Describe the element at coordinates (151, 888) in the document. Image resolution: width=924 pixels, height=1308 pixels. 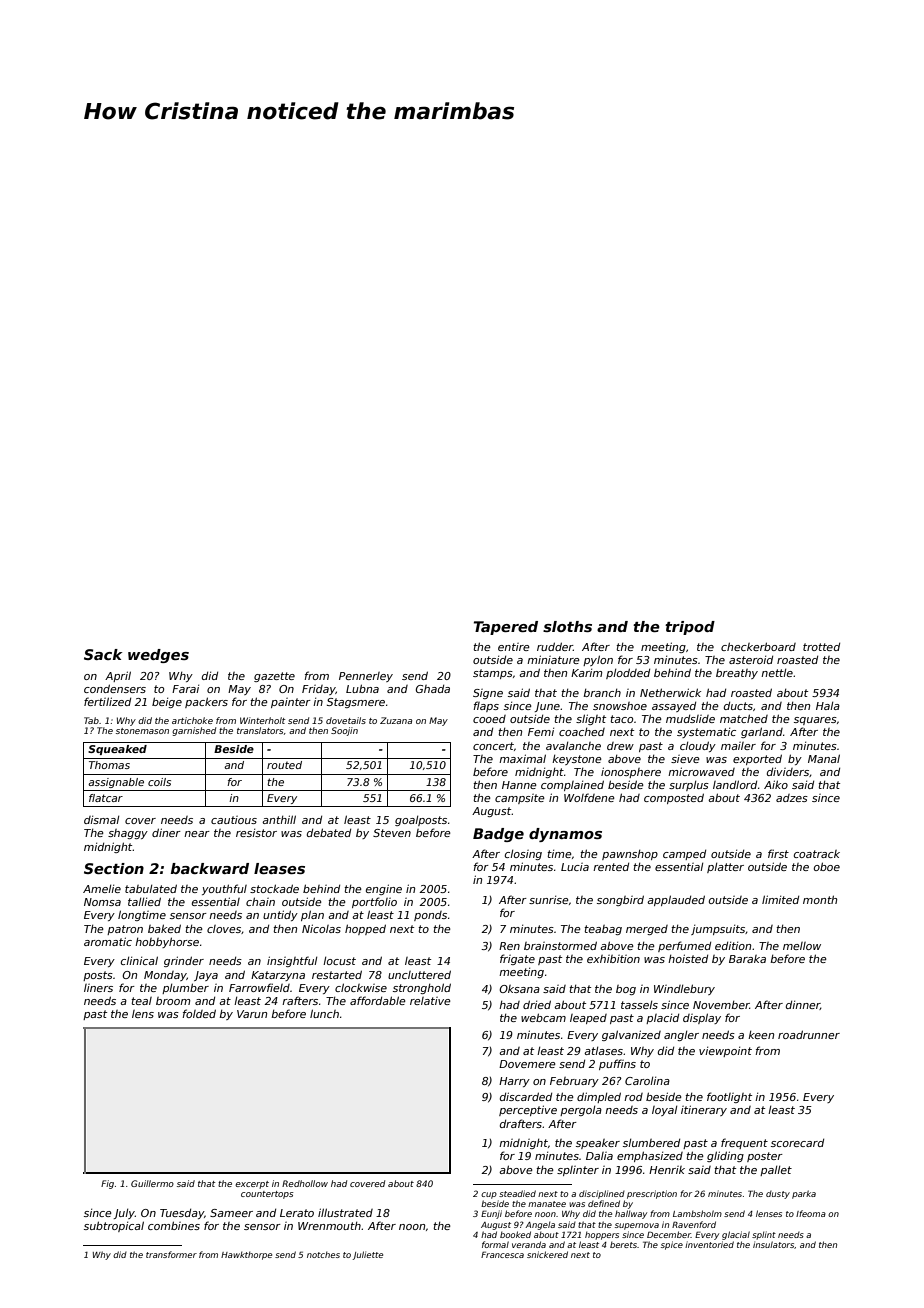
I see `tabulated` at that location.
